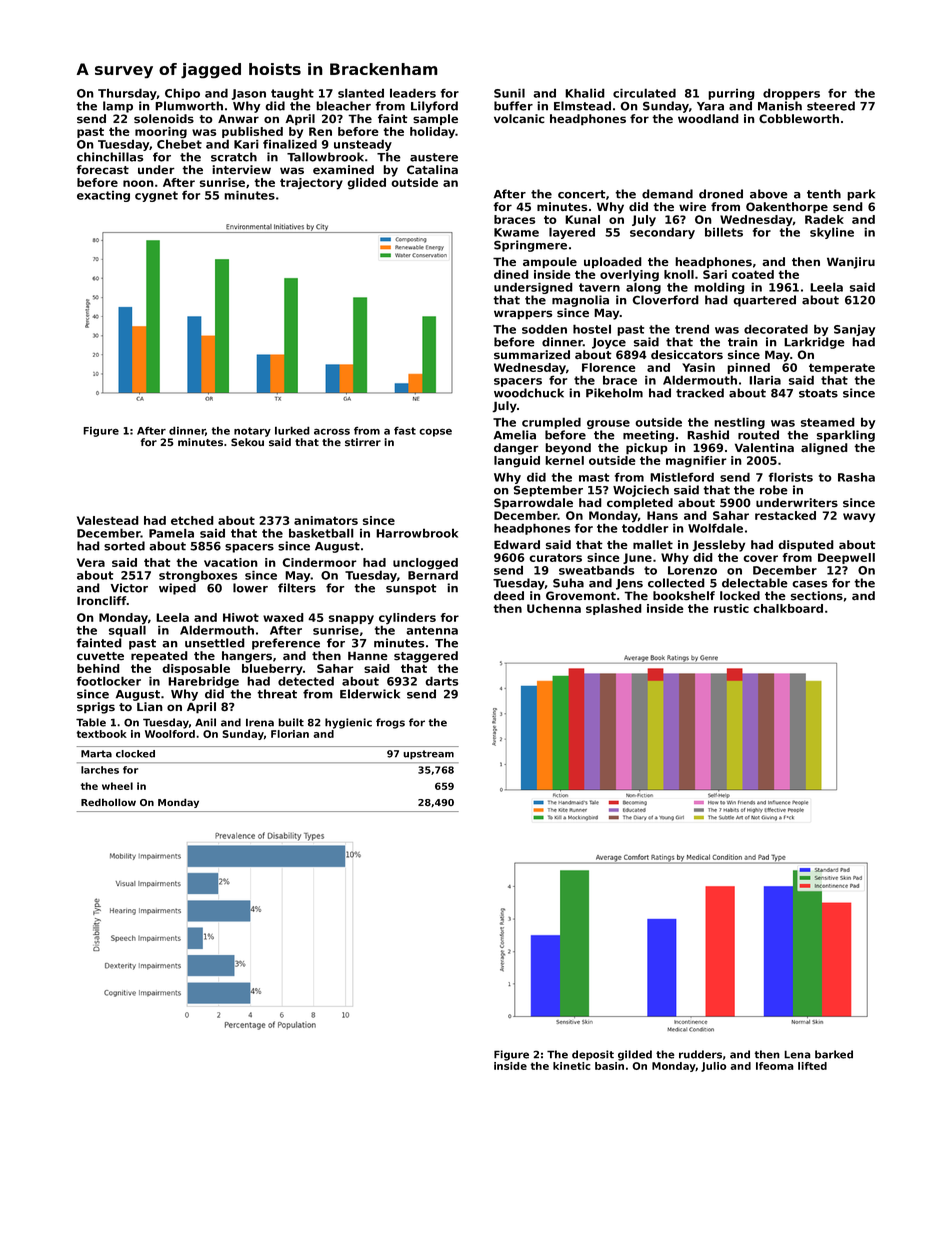 This screenshot has height=1233, width=952. What do you see at coordinates (834, 1054) in the screenshot?
I see `barked` at bounding box center [834, 1054].
